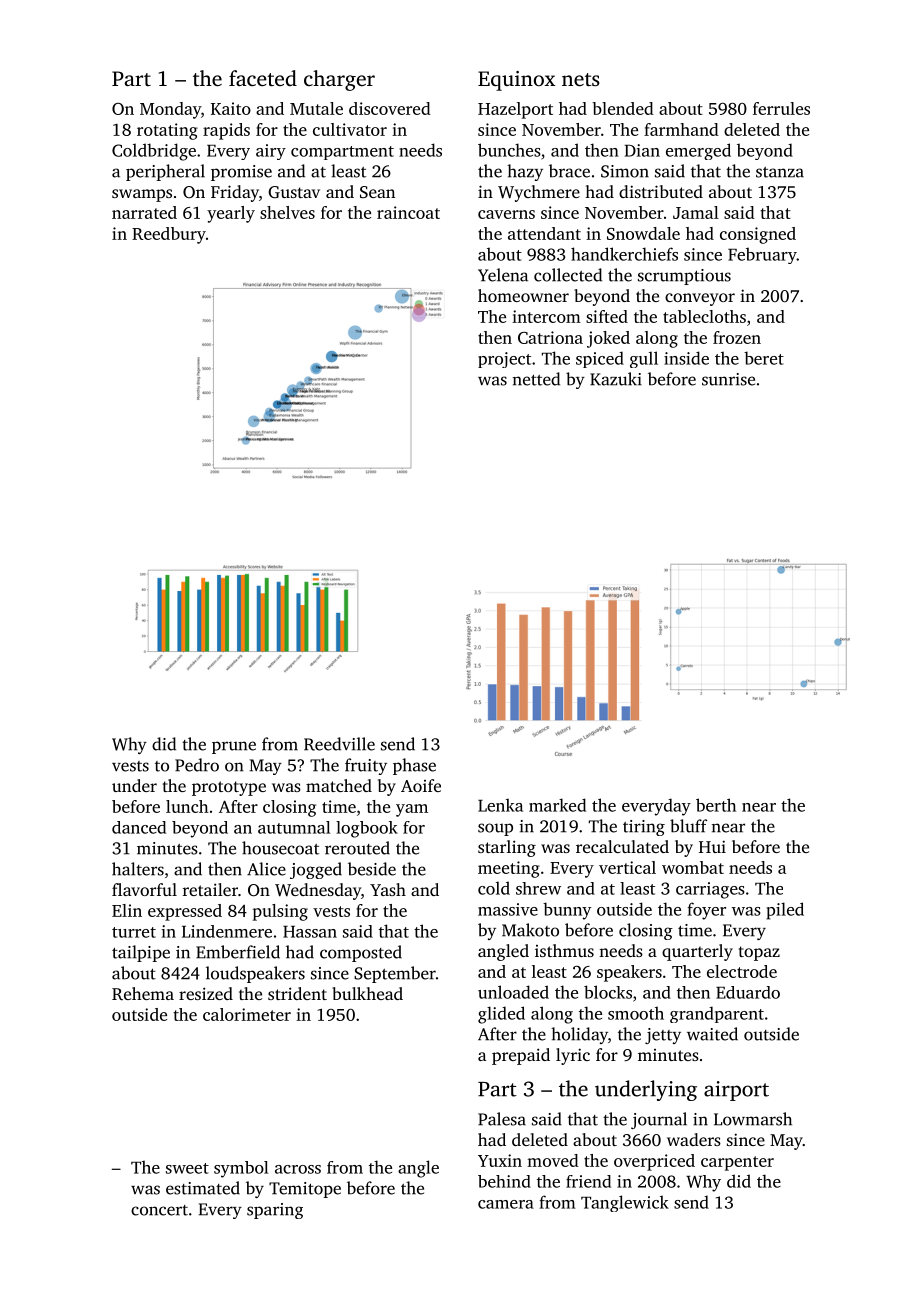 Image resolution: width=924 pixels, height=1308 pixels. I want to click on concert, so click(159, 1210).
